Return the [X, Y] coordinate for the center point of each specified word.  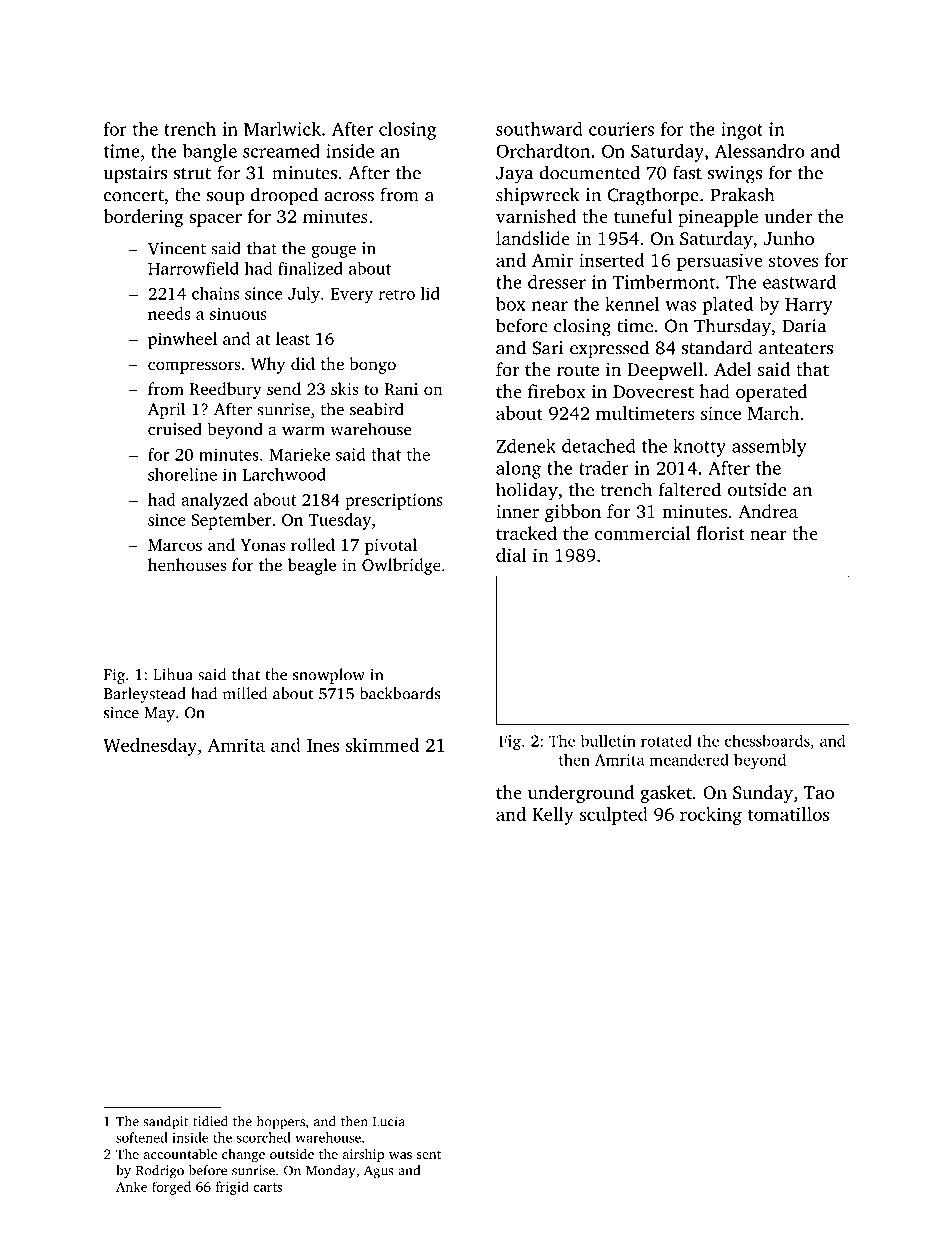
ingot [742, 131]
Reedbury [225, 390]
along [518, 470]
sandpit [165, 1123]
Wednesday [150, 747]
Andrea [768, 511]
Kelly [553, 816]
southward [539, 129]
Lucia [389, 1121]
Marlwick [282, 129]
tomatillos [788, 814]
